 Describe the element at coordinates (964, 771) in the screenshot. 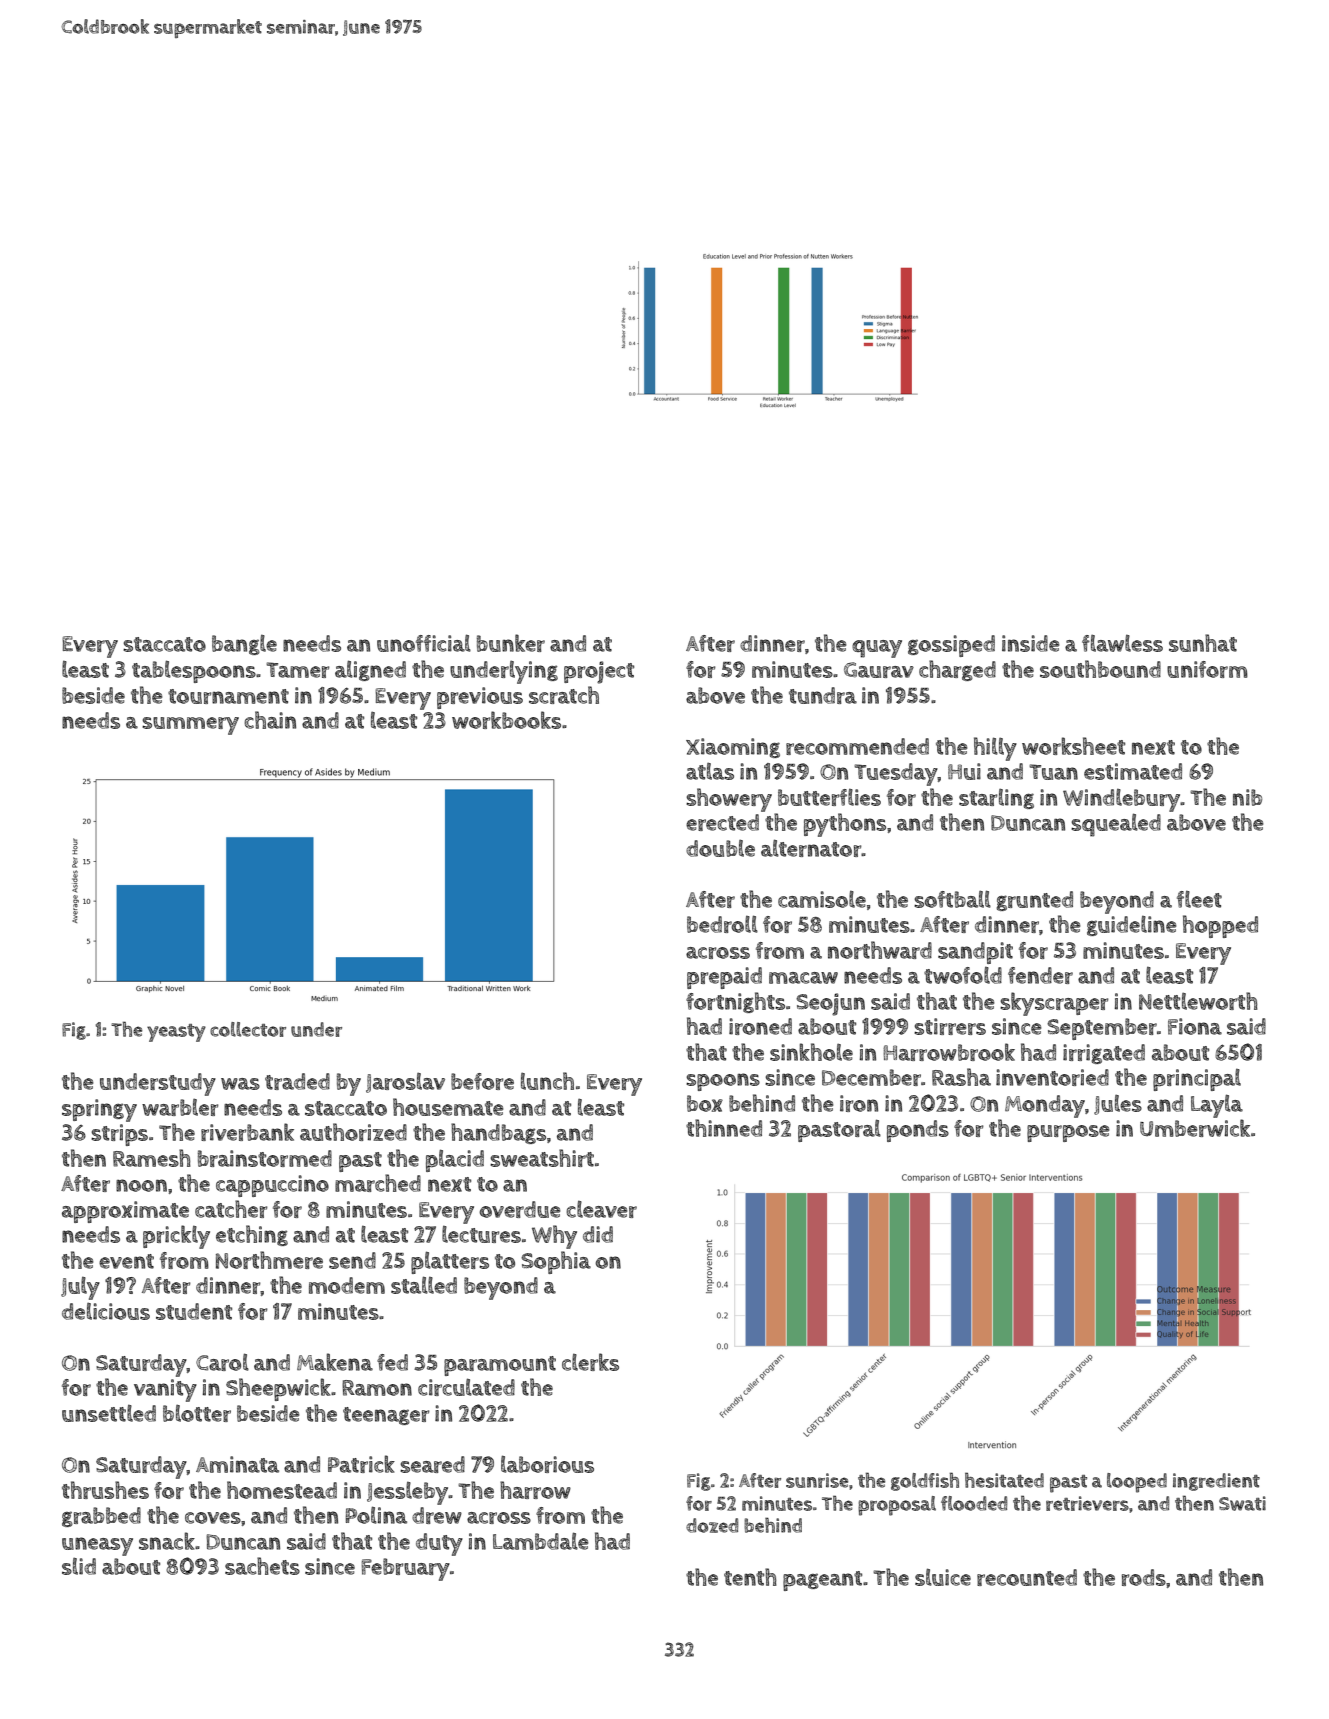

I see `Hui` at that location.
